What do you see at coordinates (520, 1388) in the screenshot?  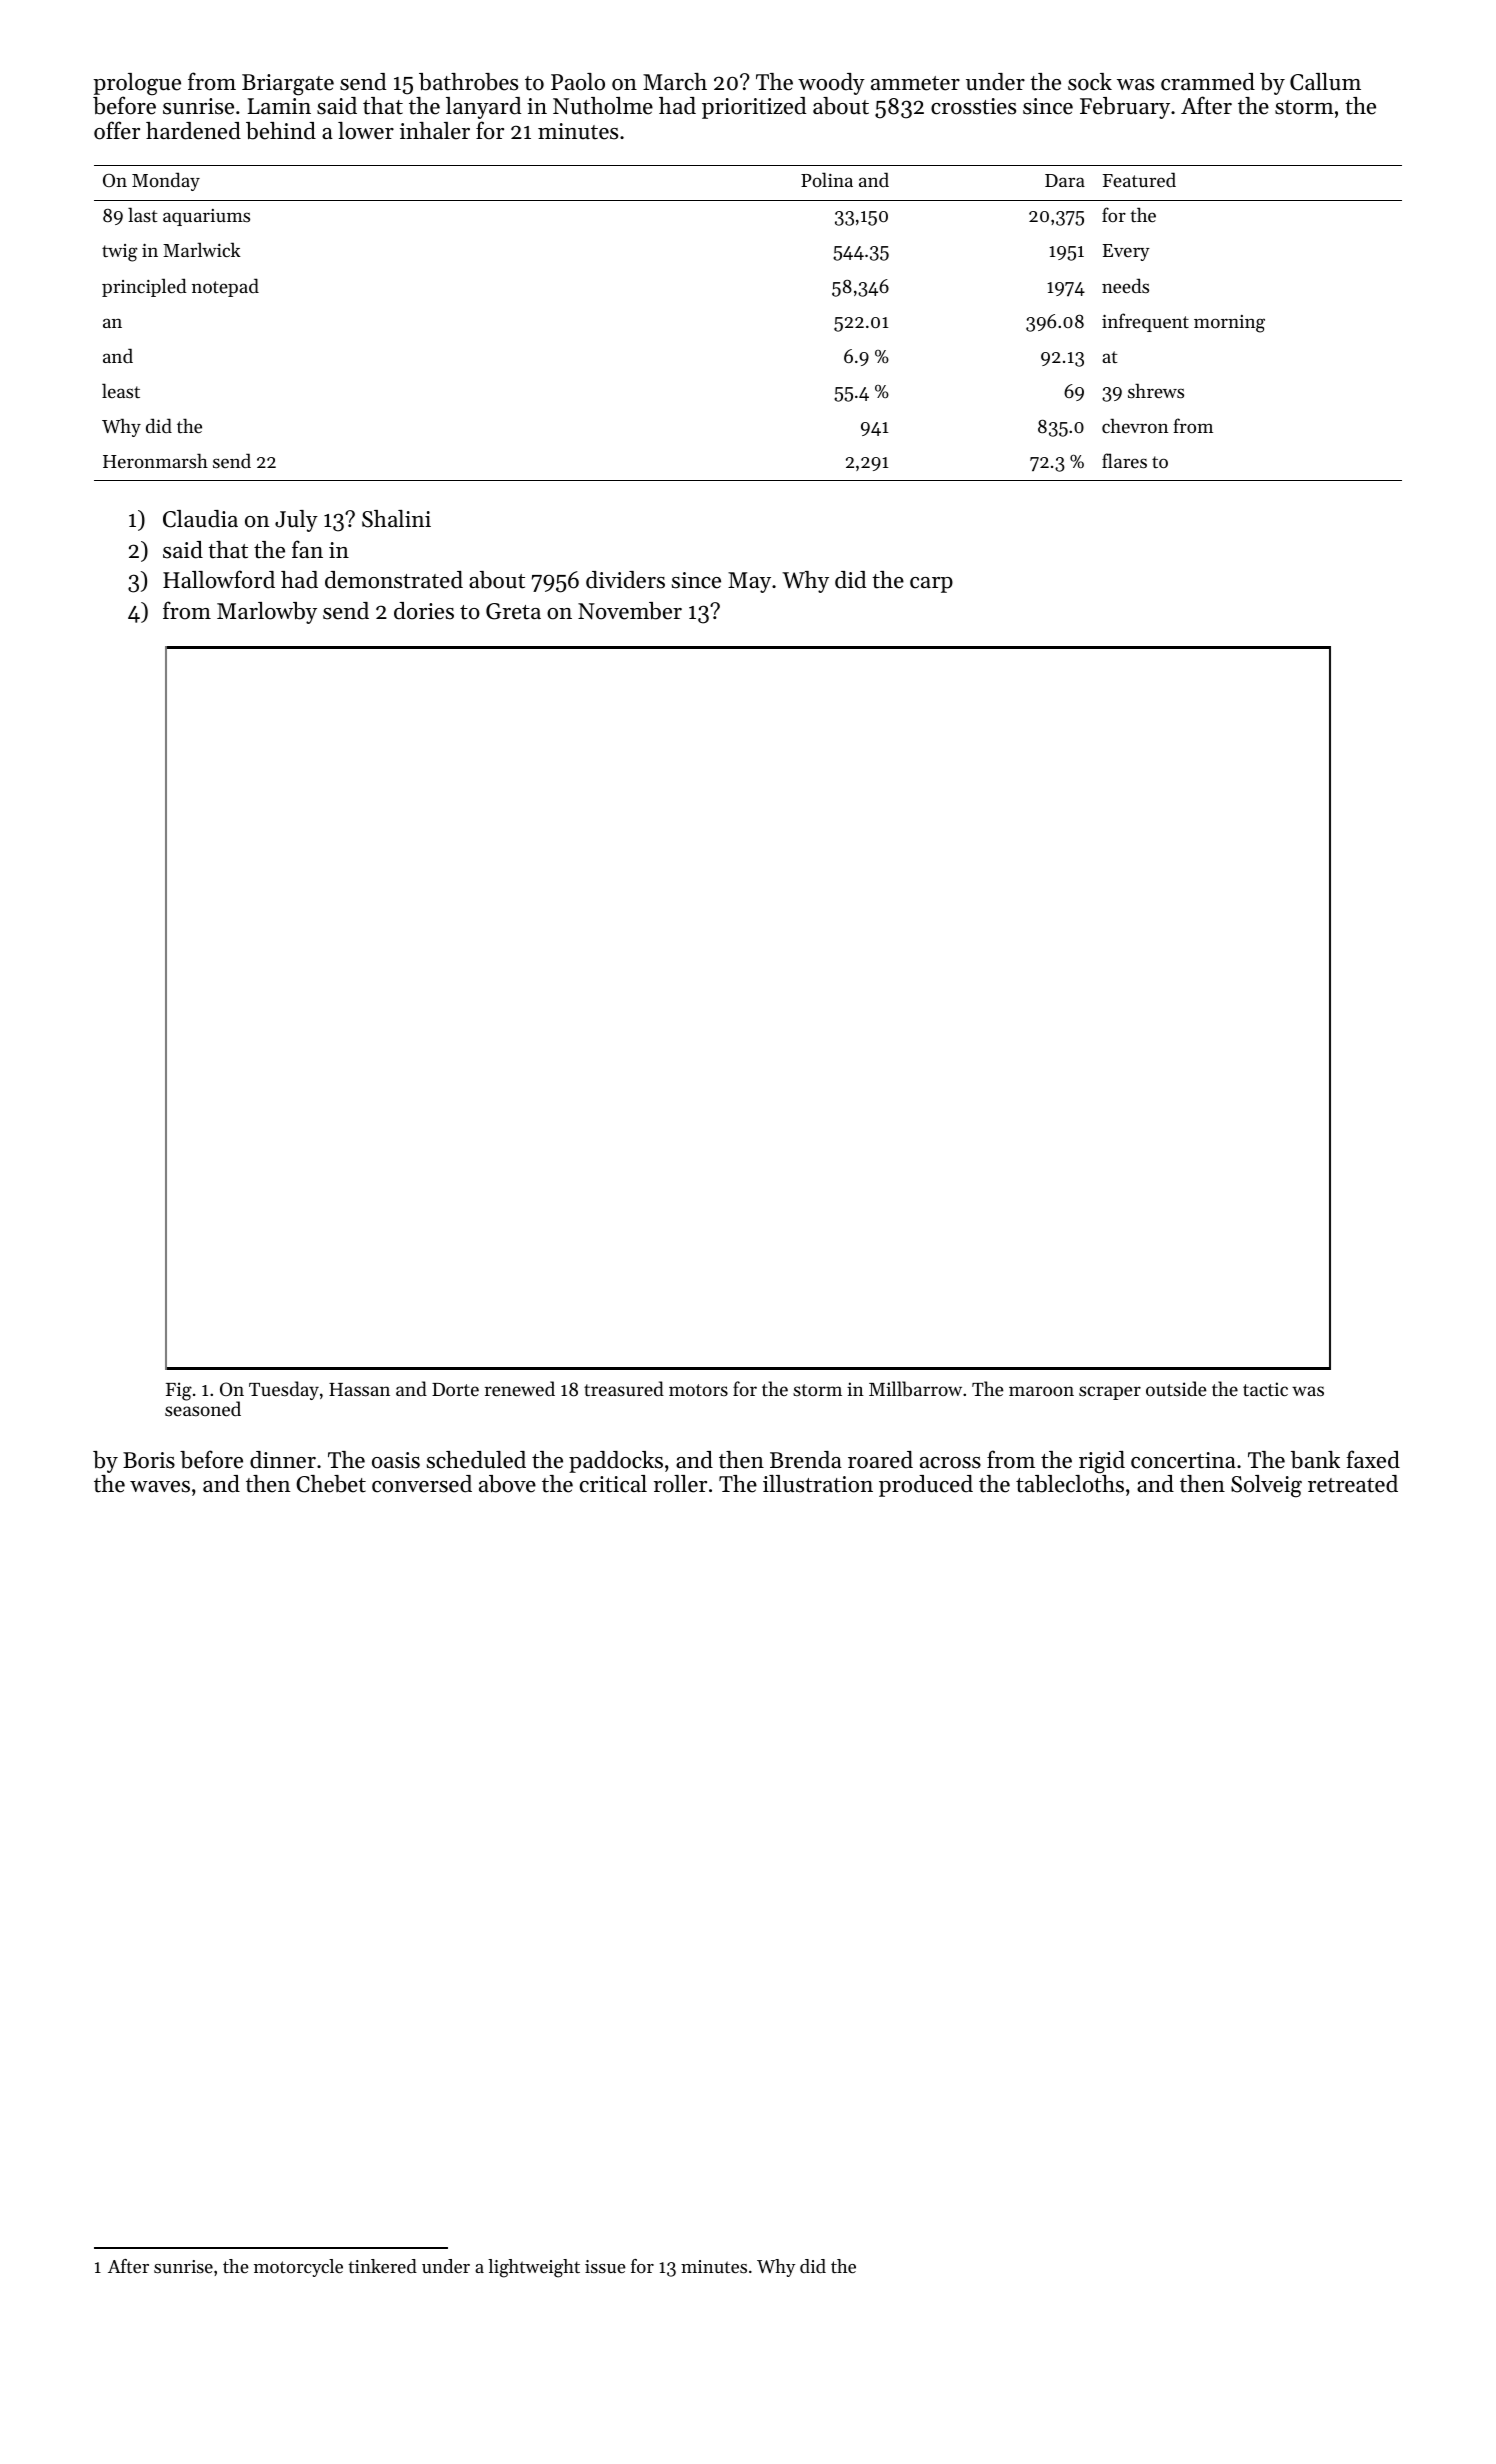 I see `renewed` at bounding box center [520, 1388].
